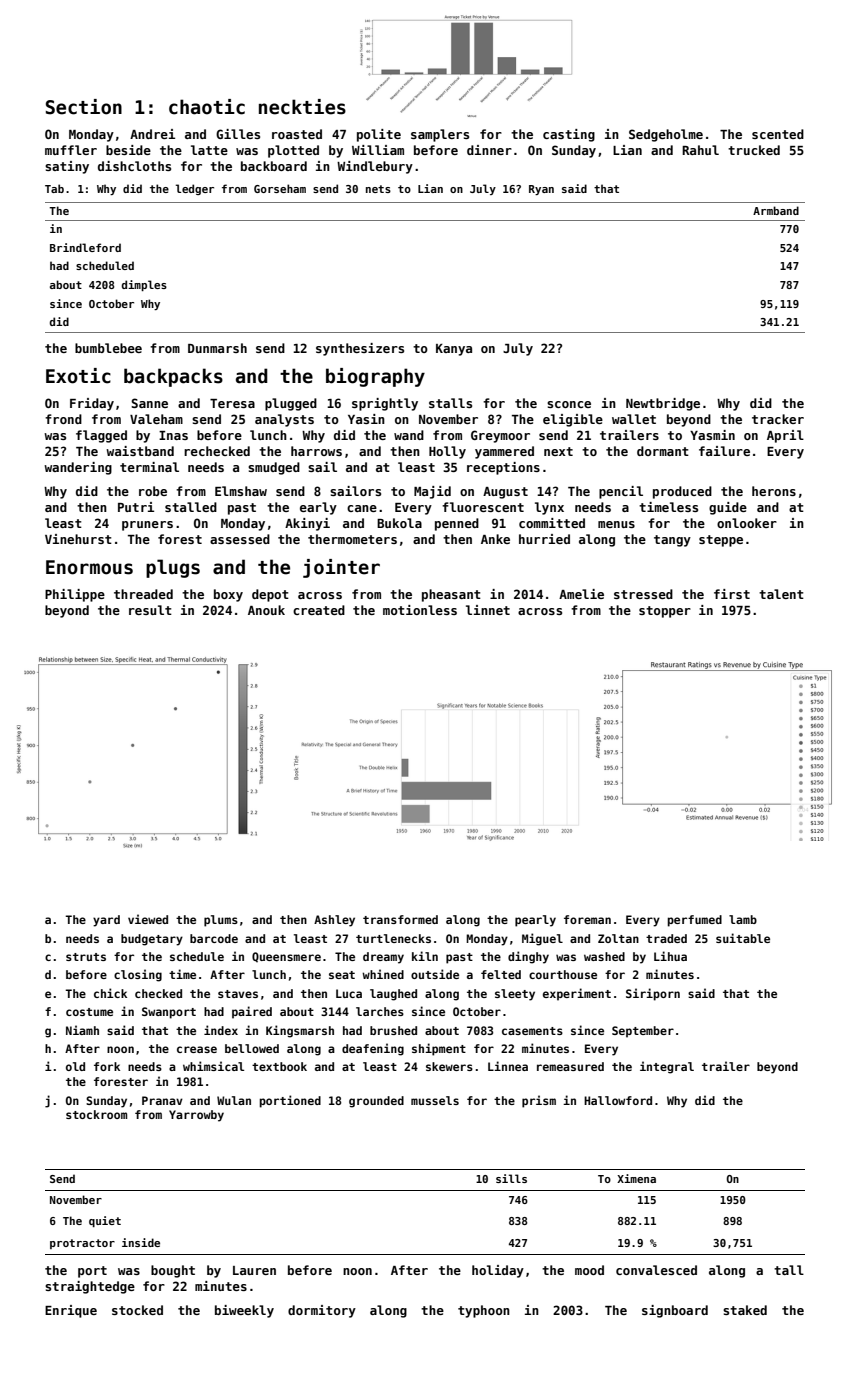 Image resolution: width=849 pixels, height=1400 pixels. I want to click on inside, so click(141, 1242).
